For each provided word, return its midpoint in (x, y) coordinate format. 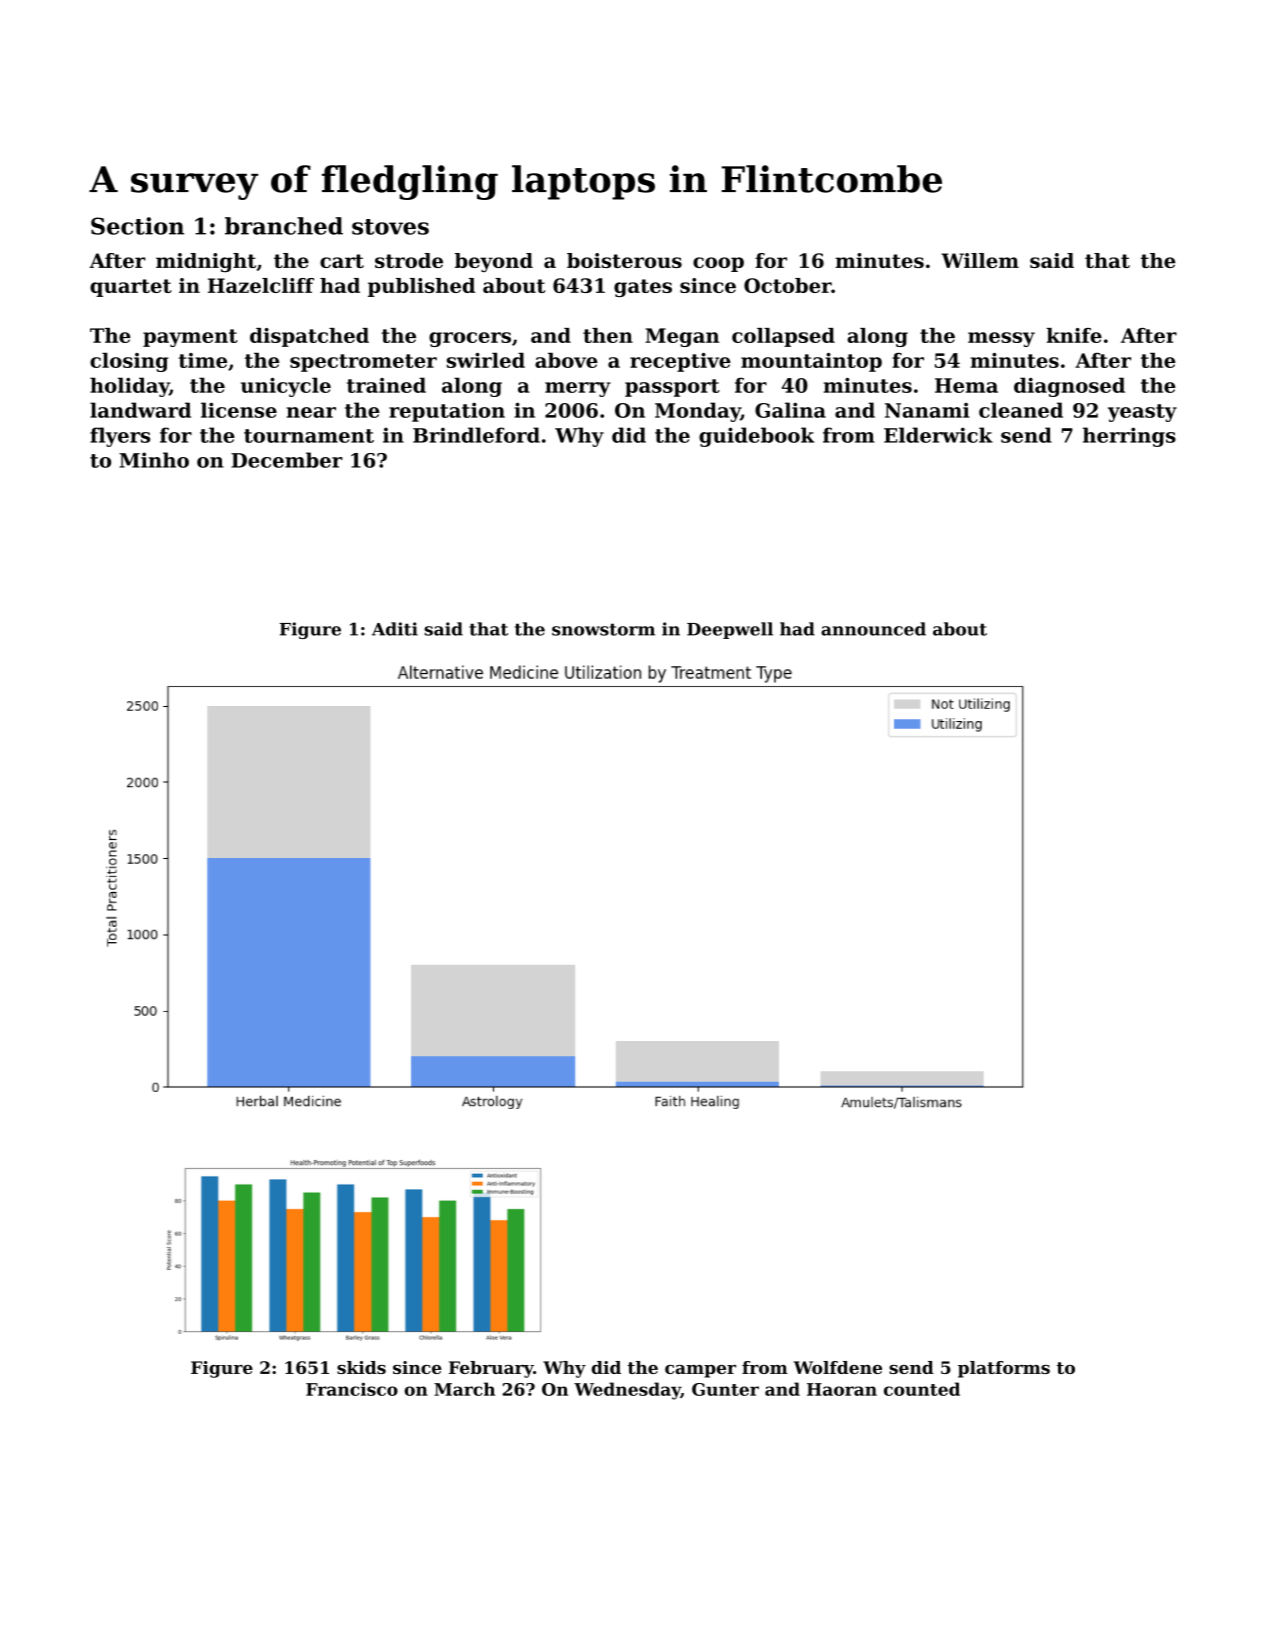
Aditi (395, 629)
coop (718, 264)
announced (873, 629)
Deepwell (730, 630)
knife (1074, 335)
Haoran (842, 1389)
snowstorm (603, 629)
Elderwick (938, 435)
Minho (154, 460)
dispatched (309, 337)
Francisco (352, 1389)
